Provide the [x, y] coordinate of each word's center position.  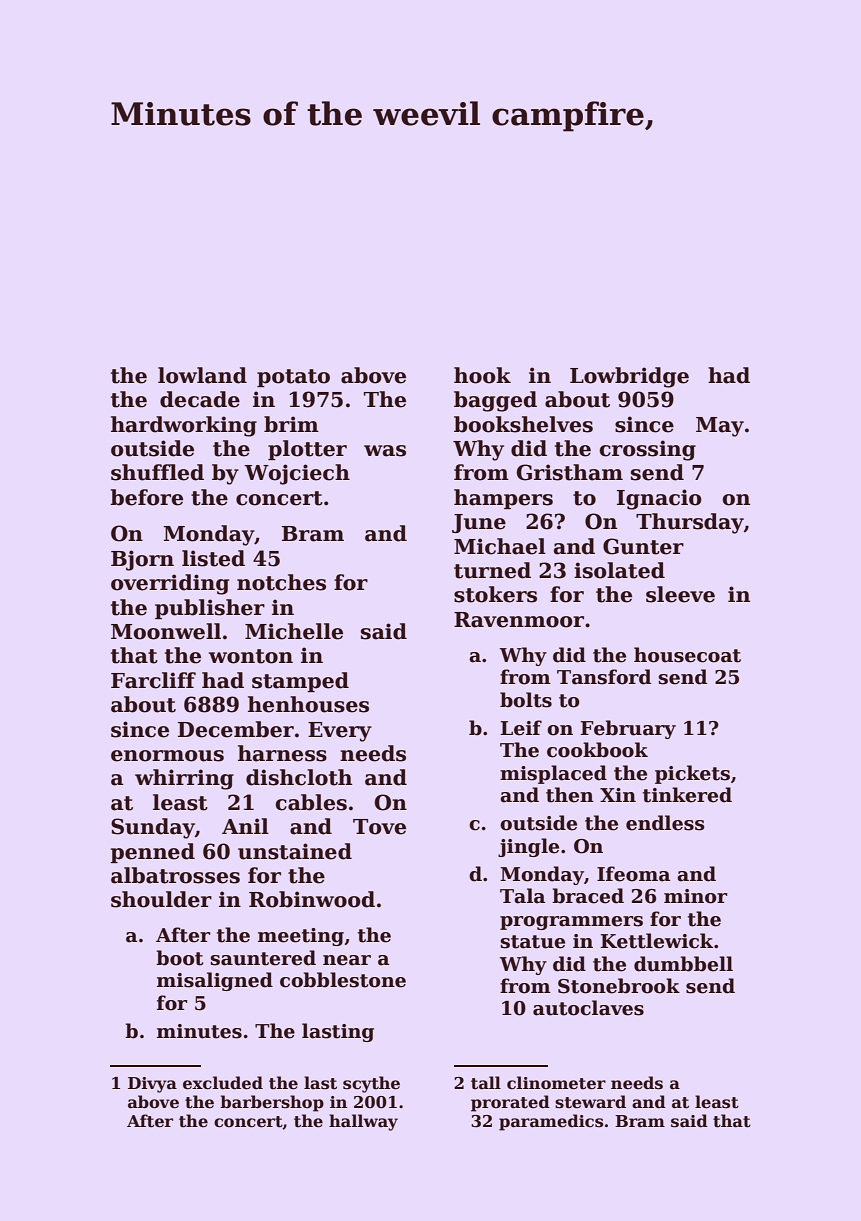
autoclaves [588, 1008]
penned [152, 853]
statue [533, 942]
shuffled [157, 472]
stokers [495, 594]
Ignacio [659, 499]
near [347, 960]
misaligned [215, 981]
